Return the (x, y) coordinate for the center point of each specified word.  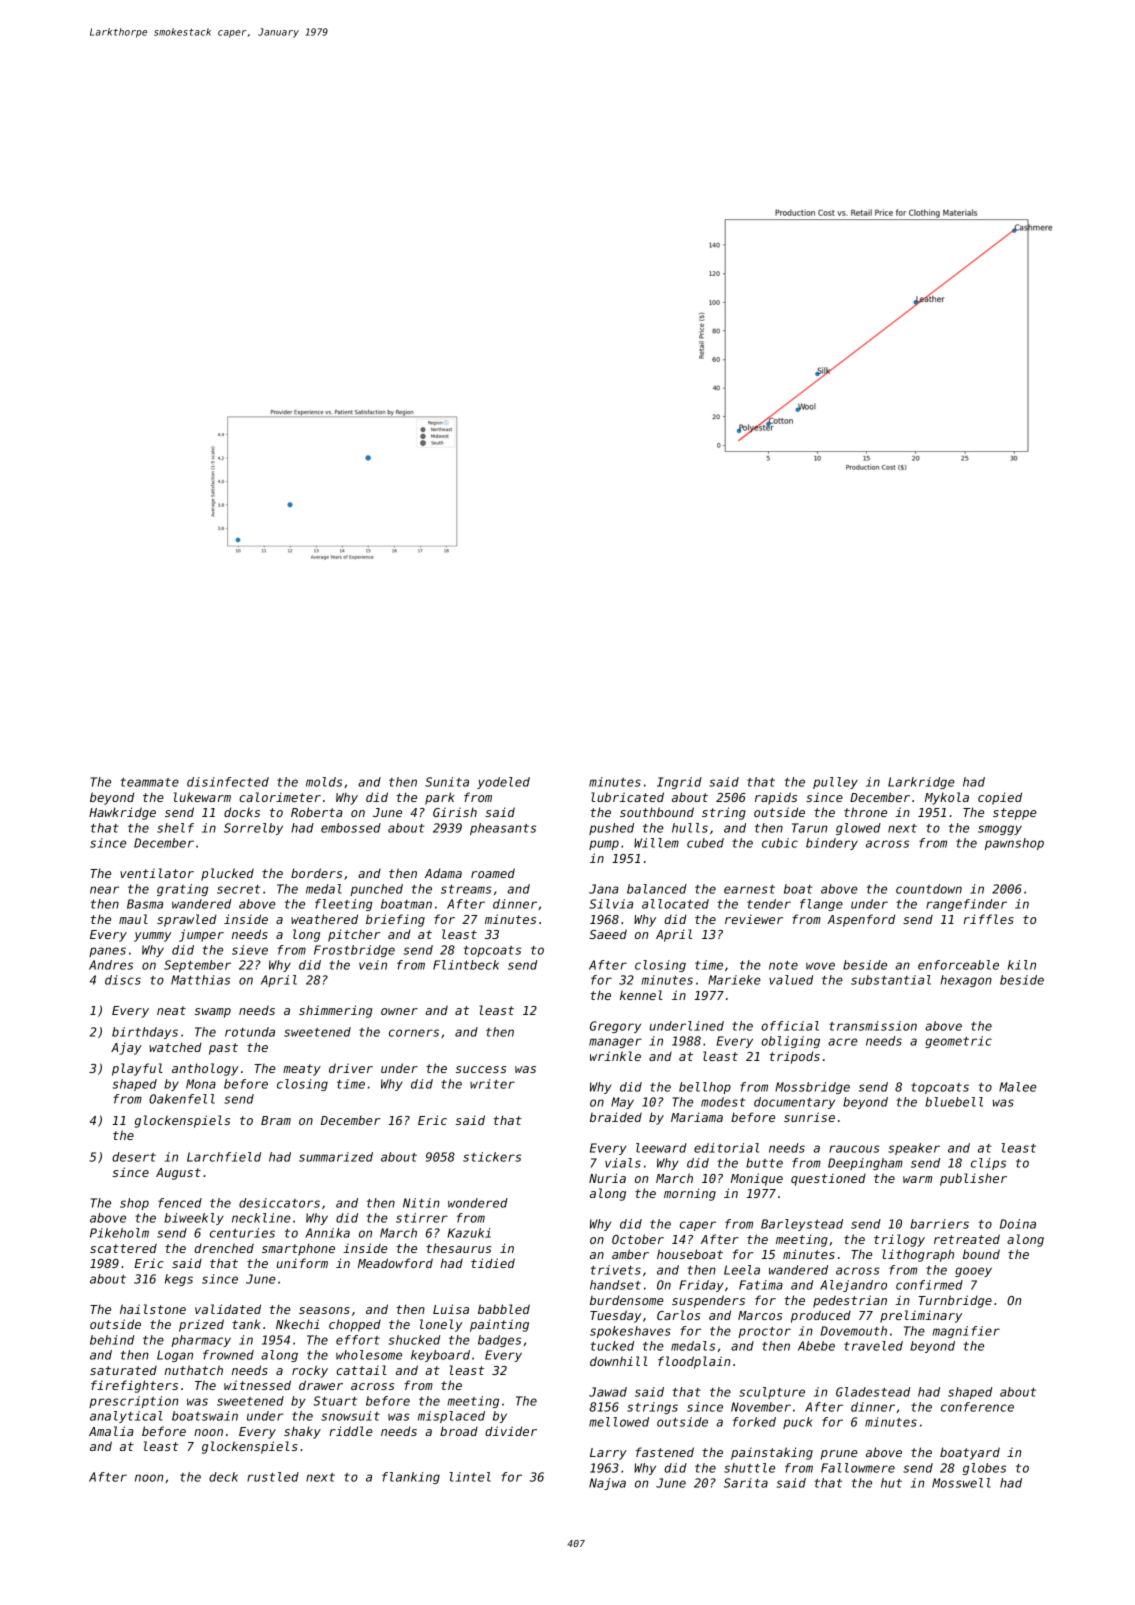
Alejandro (853, 1286)
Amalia (111, 1431)
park (440, 798)
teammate (150, 782)
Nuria (607, 1178)
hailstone (153, 1309)
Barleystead (802, 1225)
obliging (790, 1042)
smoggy (1000, 830)
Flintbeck (466, 965)
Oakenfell (182, 1099)
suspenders (708, 1301)
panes (107, 952)
